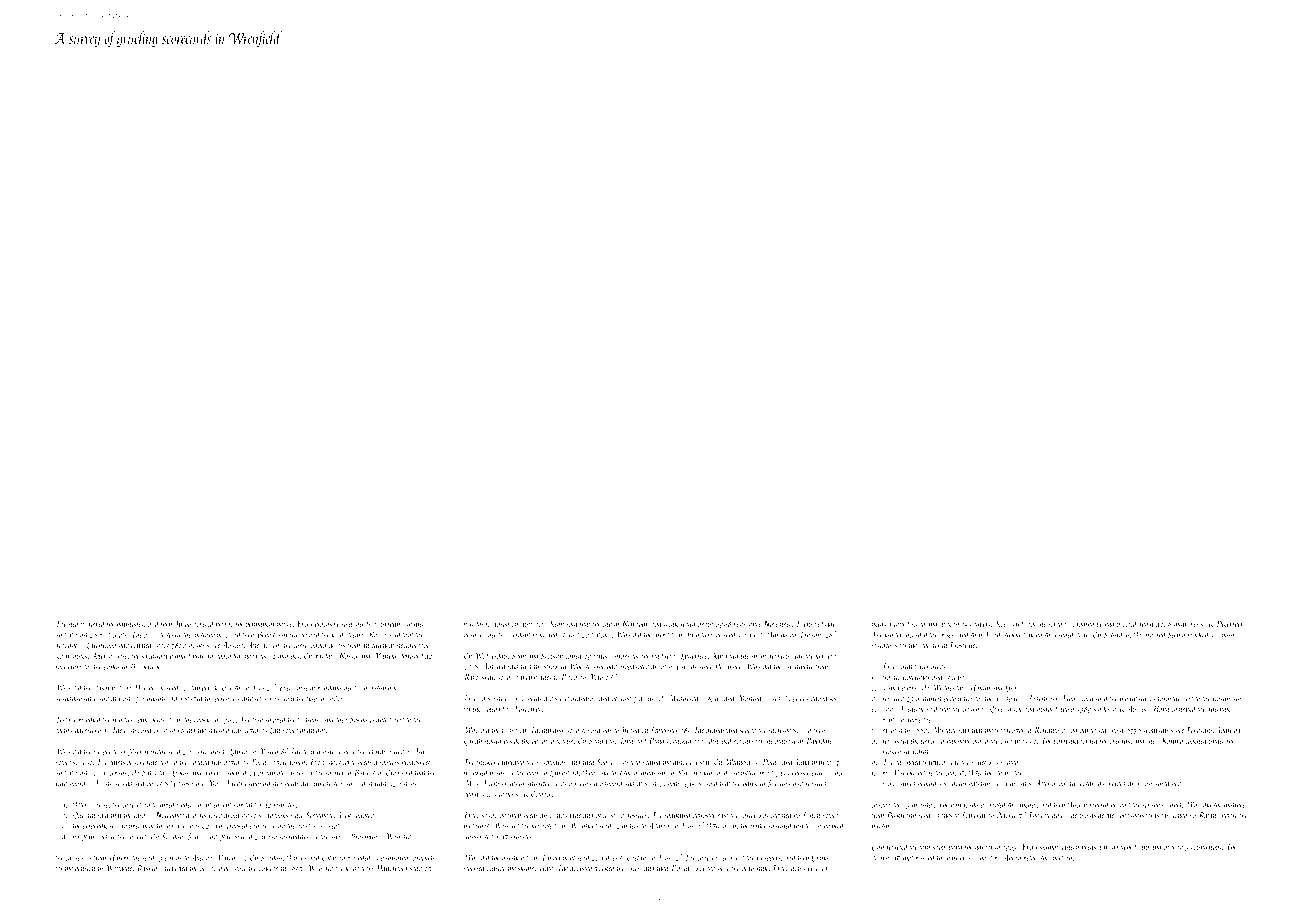 This screenshot has width=1308, height=924. I want to click on bathtub, so click(979, 783).
